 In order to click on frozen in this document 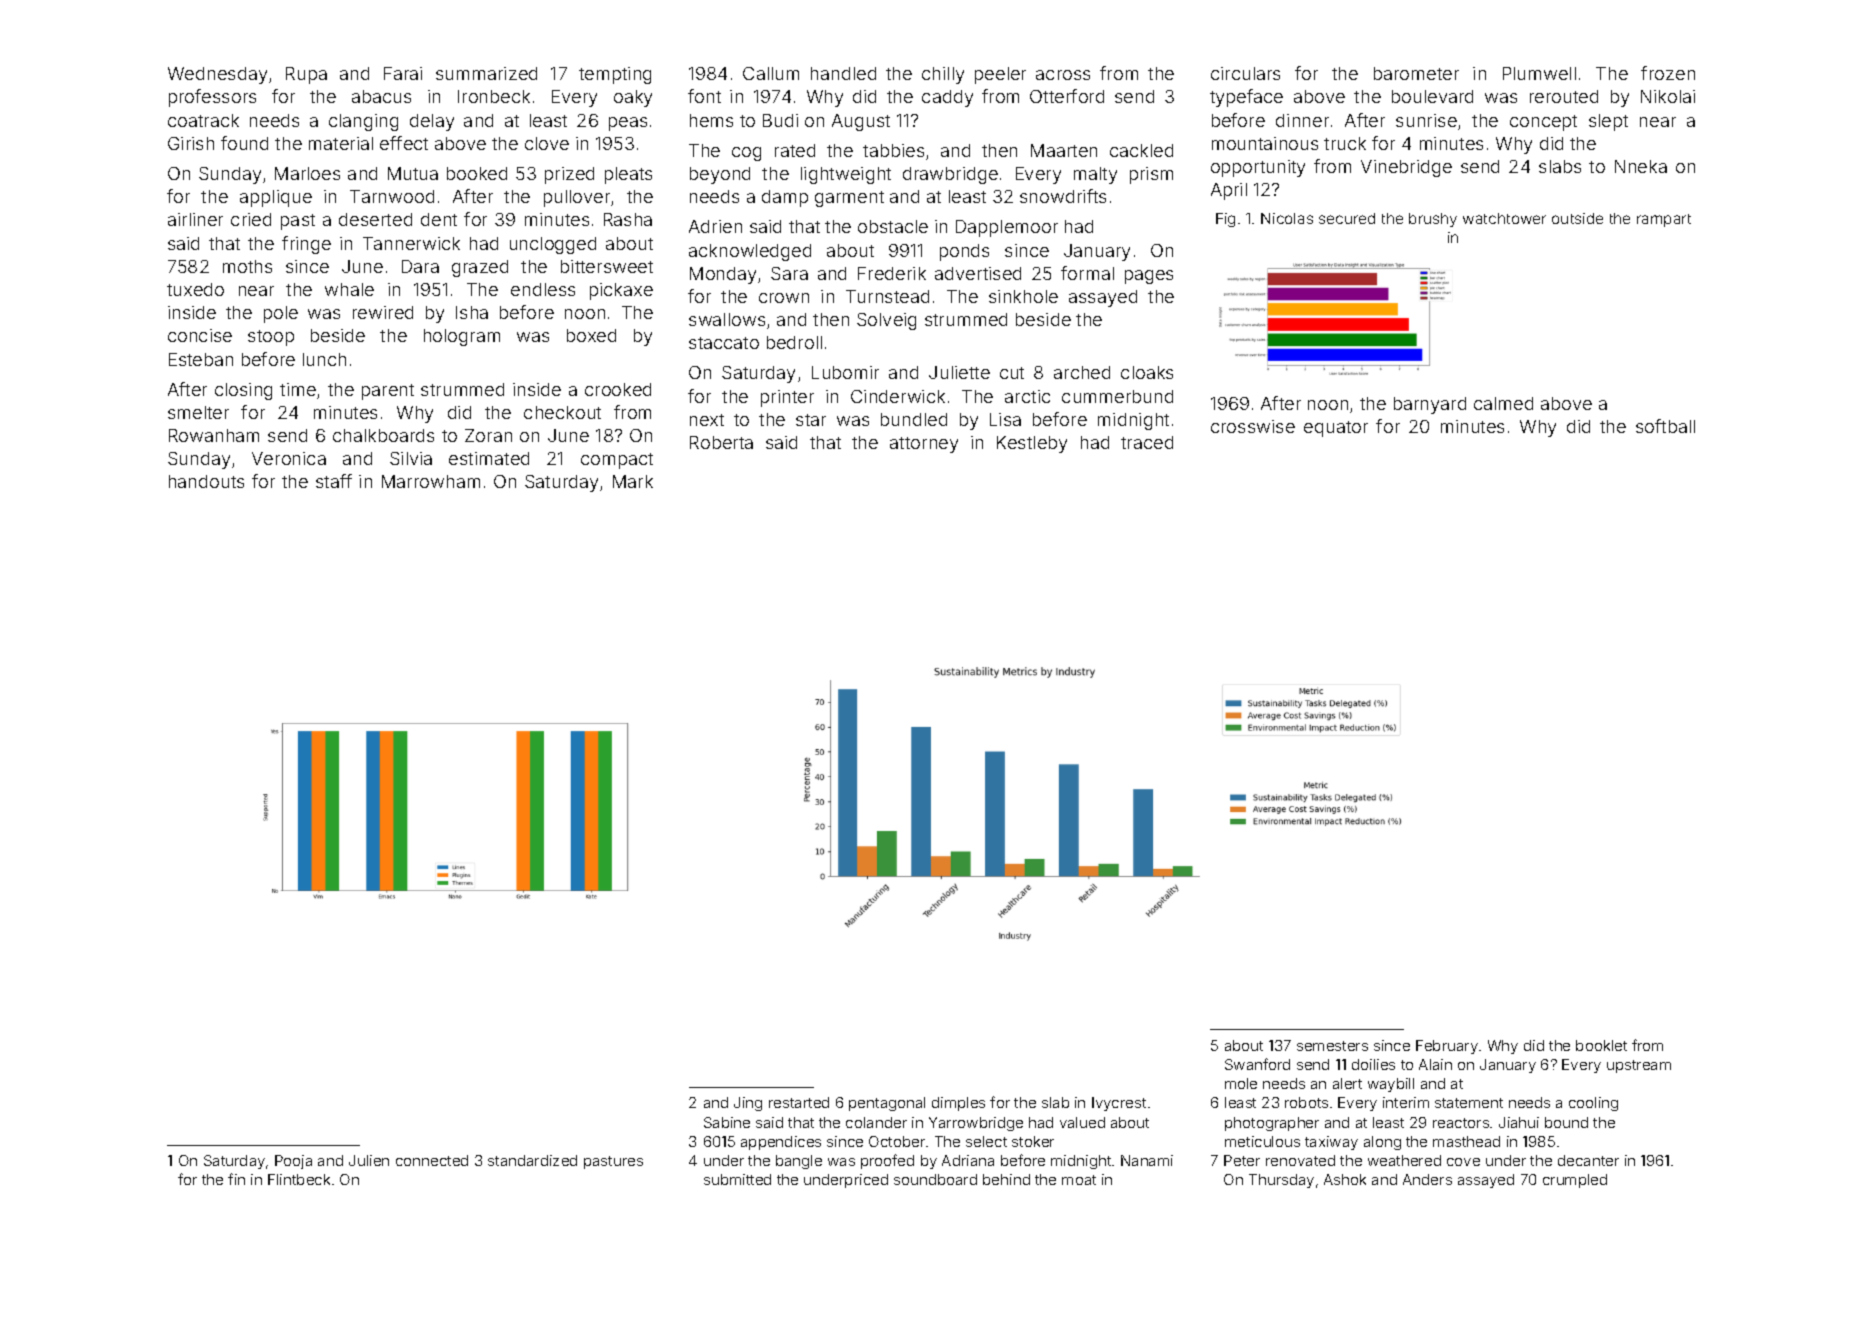, I will do `click(1668, 73)`.
